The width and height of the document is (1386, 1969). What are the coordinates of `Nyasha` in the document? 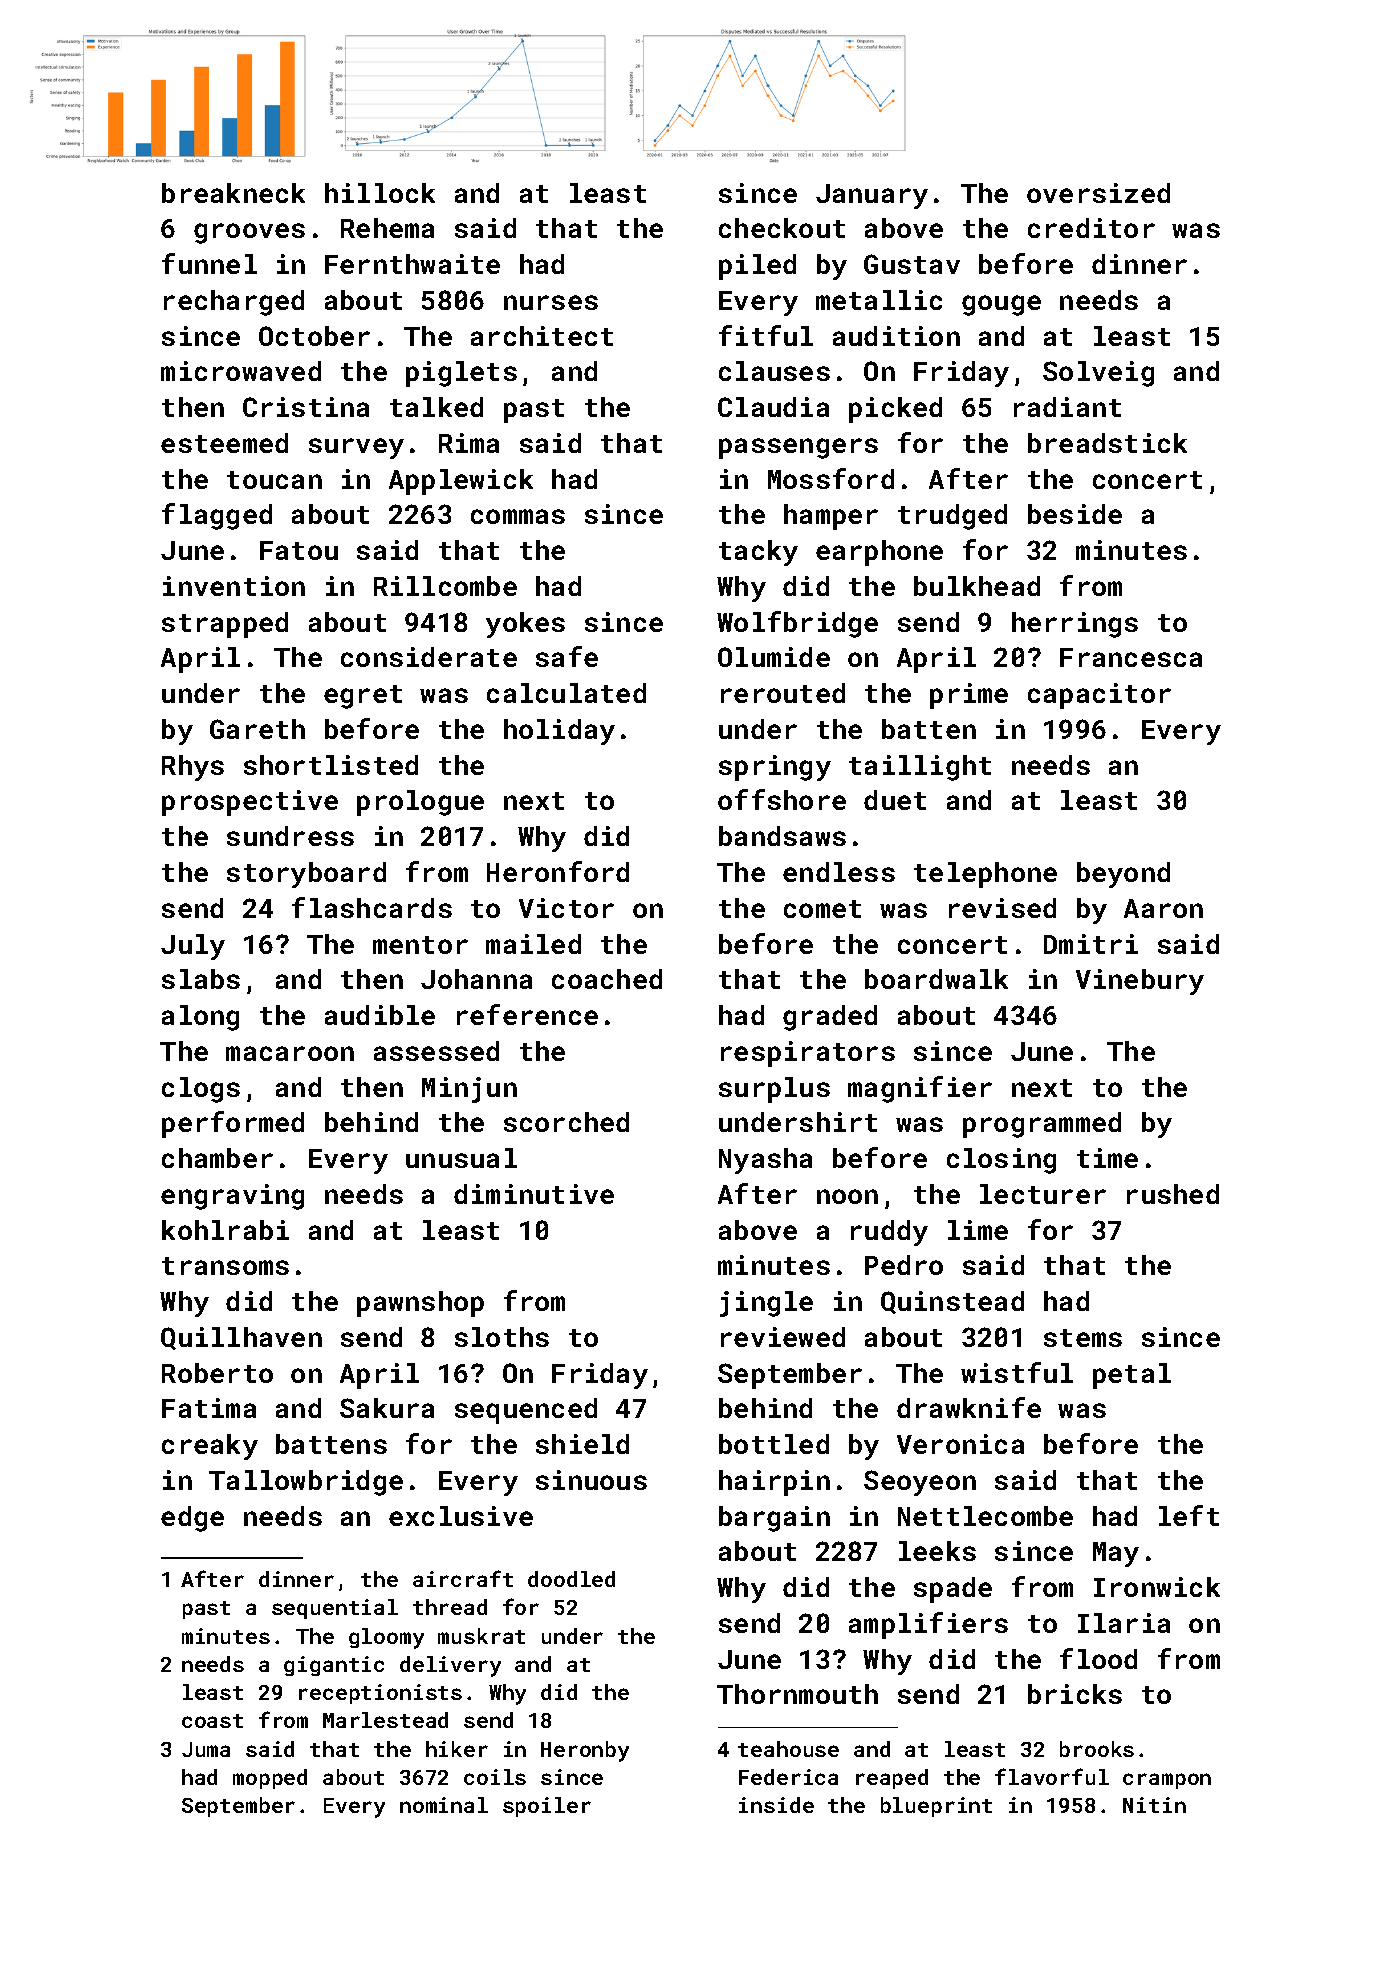 It's located at (765, 1161).
